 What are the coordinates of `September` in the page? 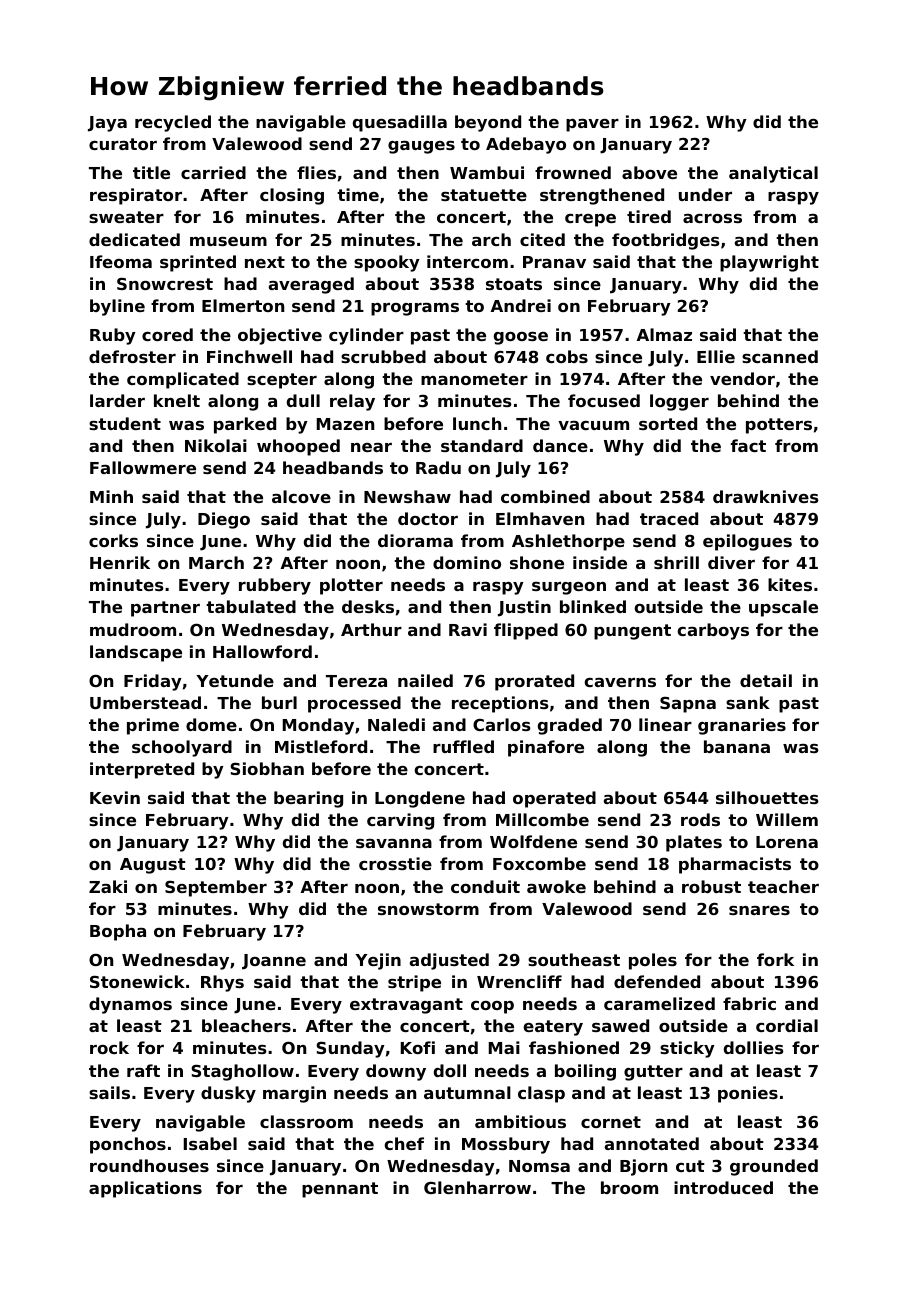 It's located at (216, 888).
